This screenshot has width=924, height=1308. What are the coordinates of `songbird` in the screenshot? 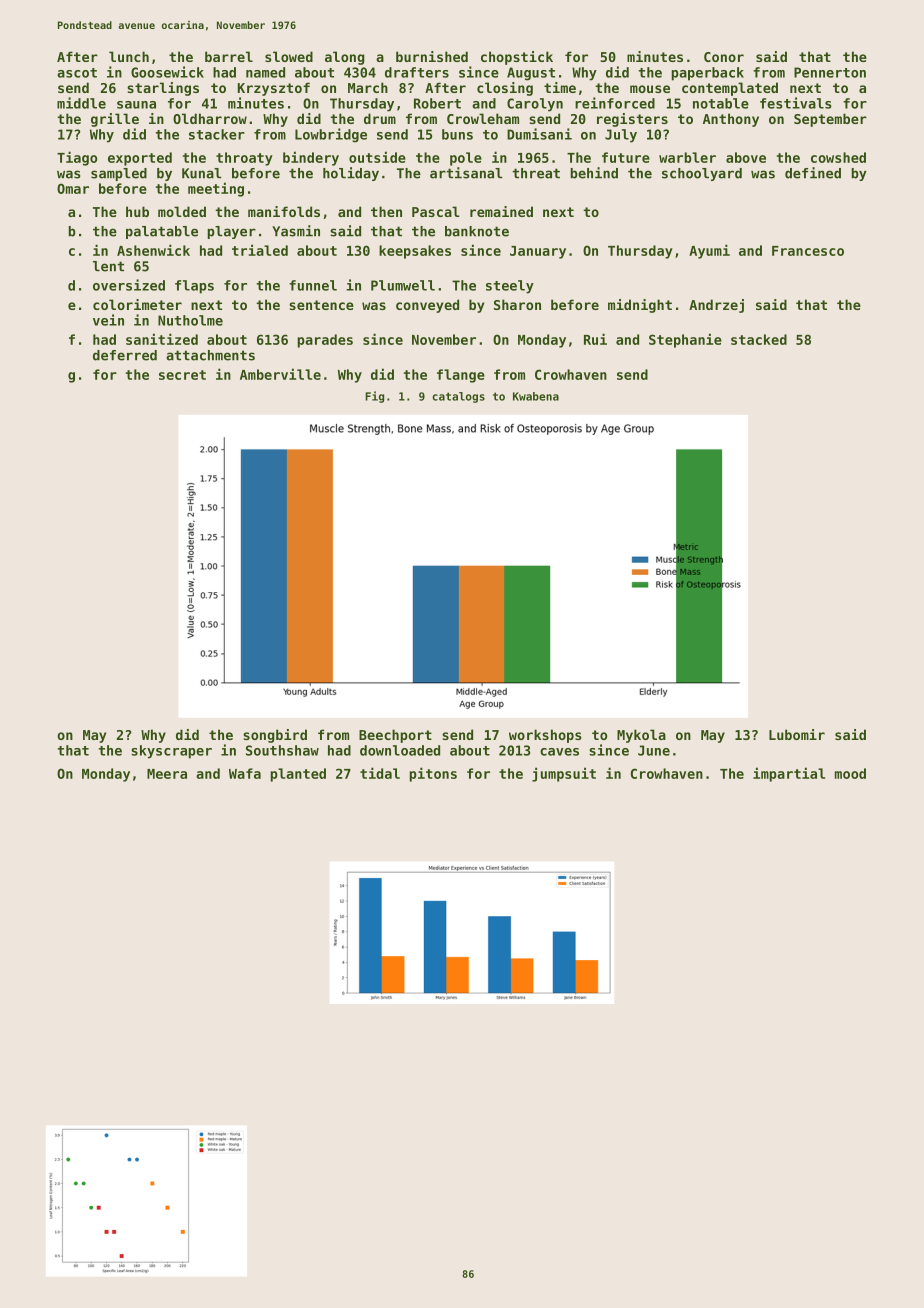 It's located at (275, 736).
